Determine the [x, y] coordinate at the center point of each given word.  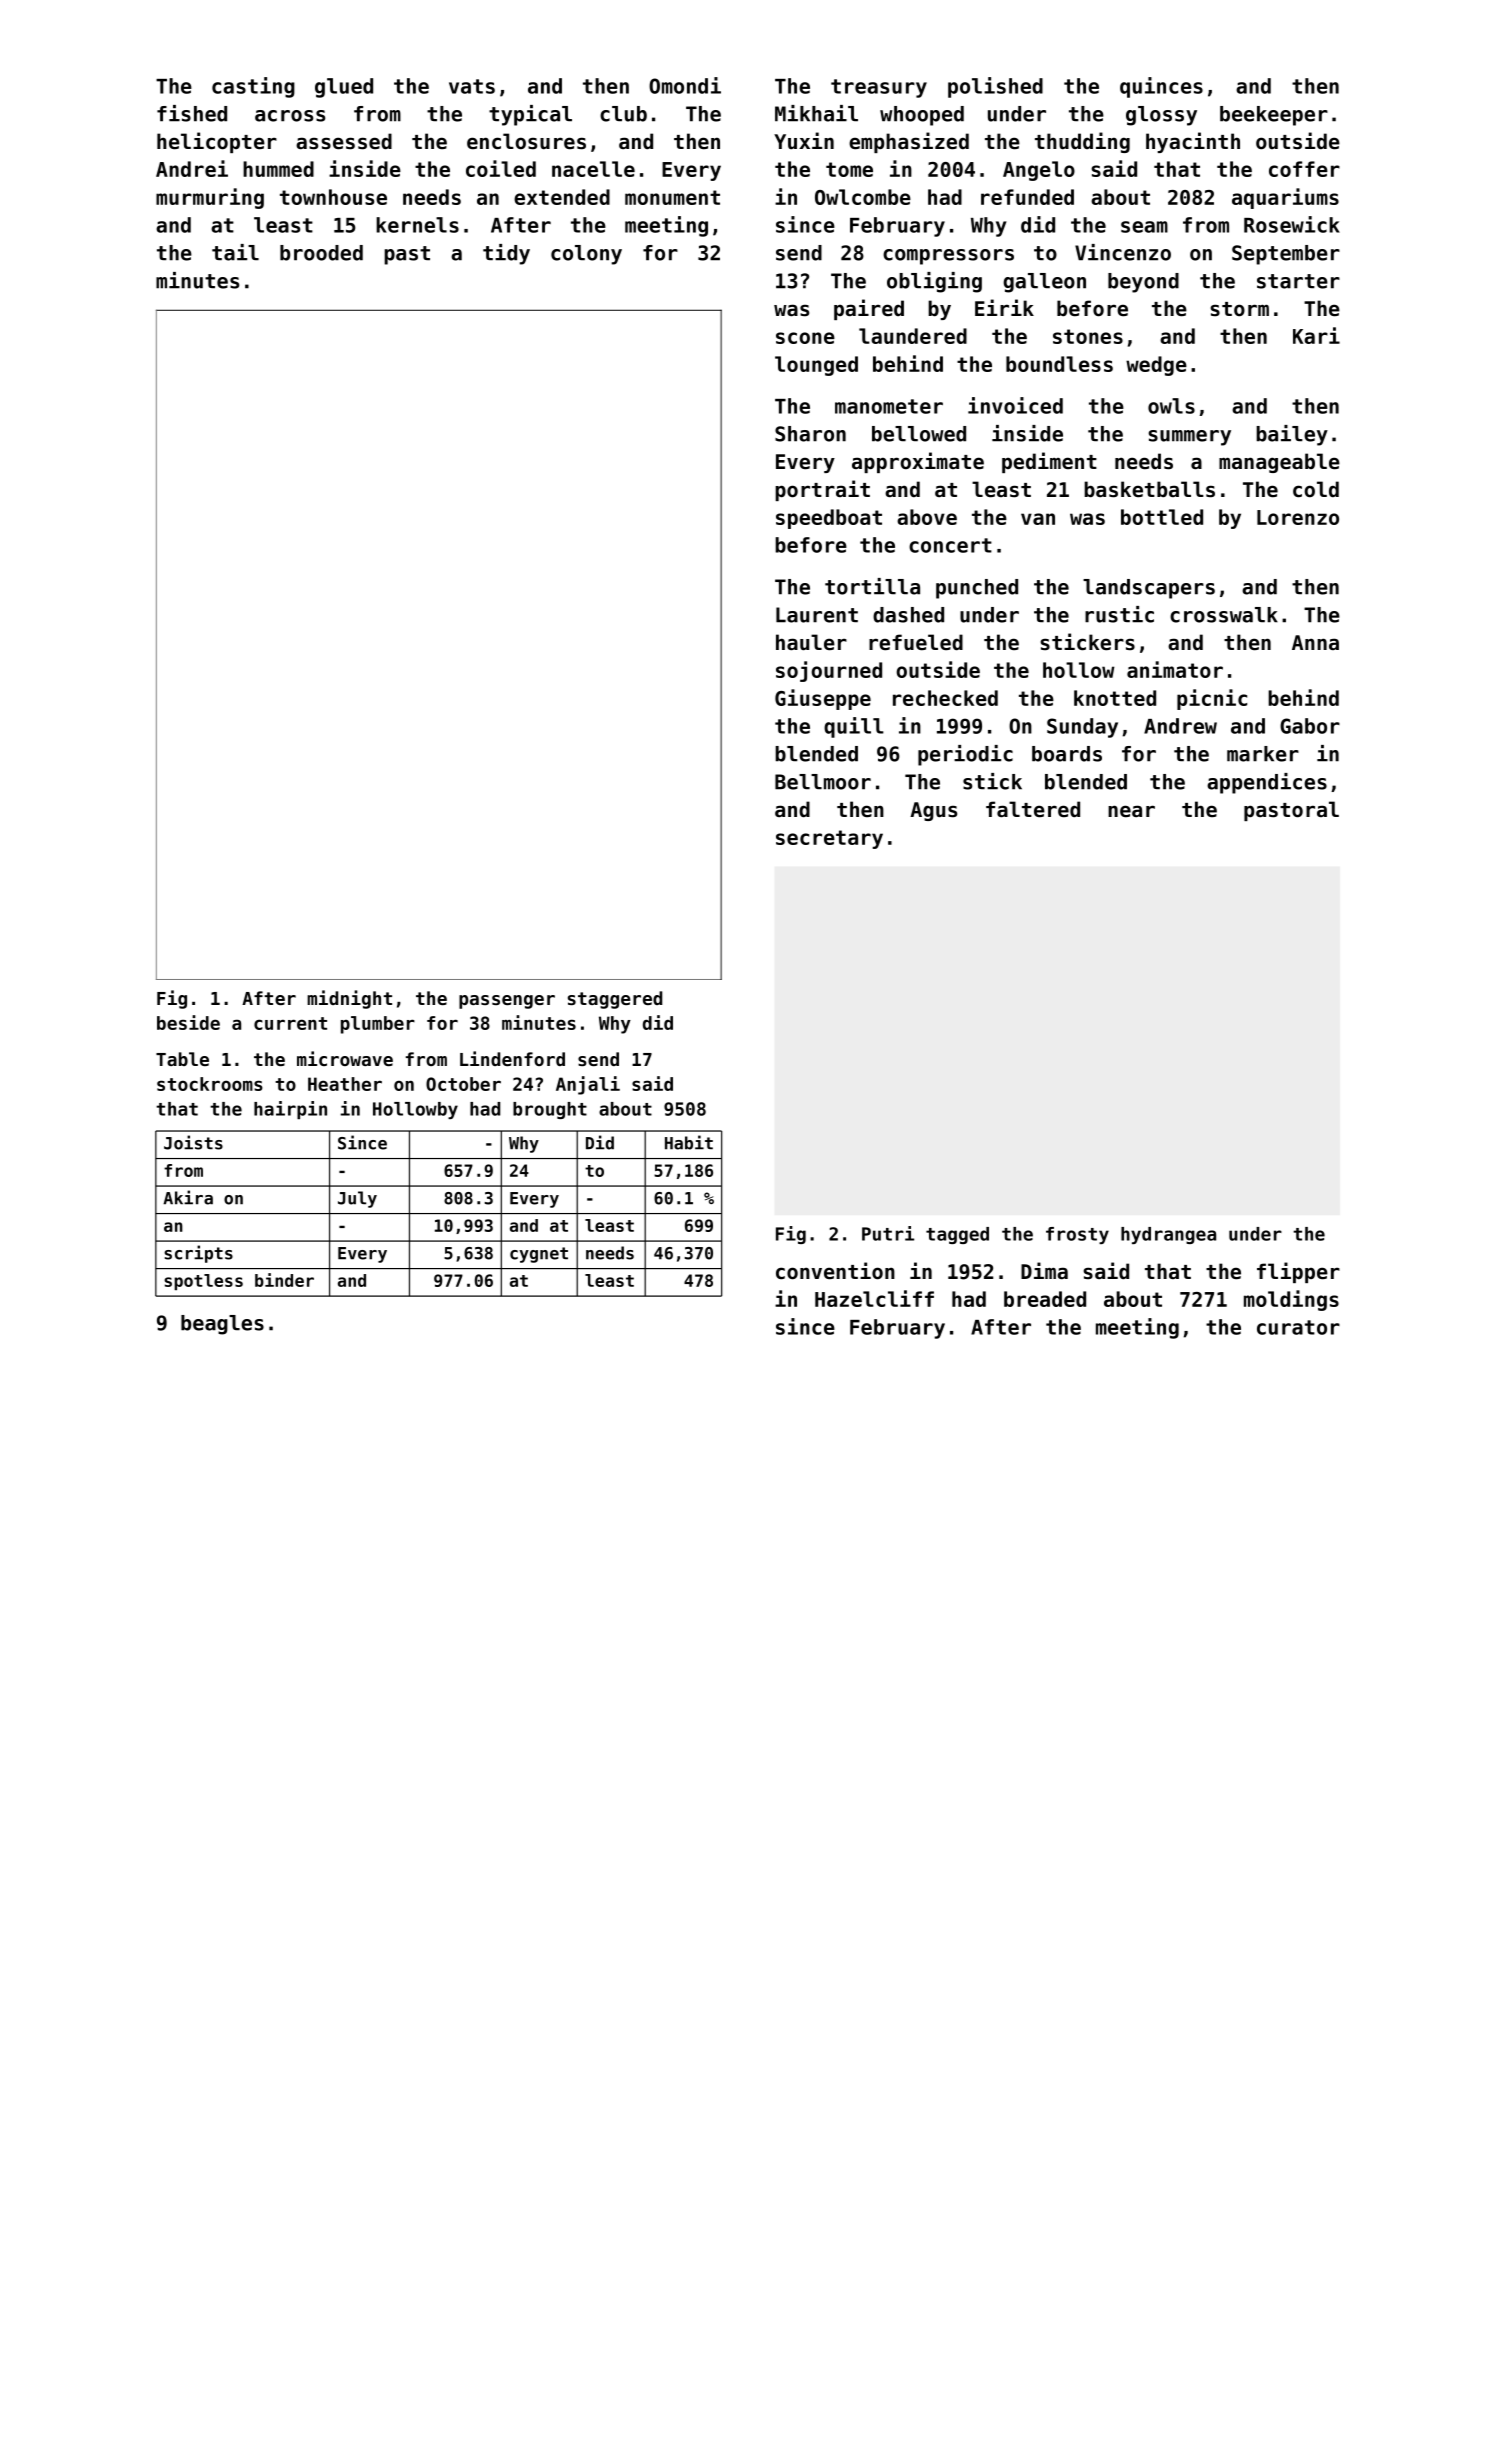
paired [869, 309]
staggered [615, 1000]
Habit [689, 1142]
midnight [349, 999]
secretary [829, 839]
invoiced [1015, 405]
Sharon [810, 434]
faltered [1033, 809]
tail [235, 252]
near [1131, 811]
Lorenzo [1298, 517]
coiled [501, 168]
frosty [1077, 1235]
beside [188, 1022]
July [357, 1199]
